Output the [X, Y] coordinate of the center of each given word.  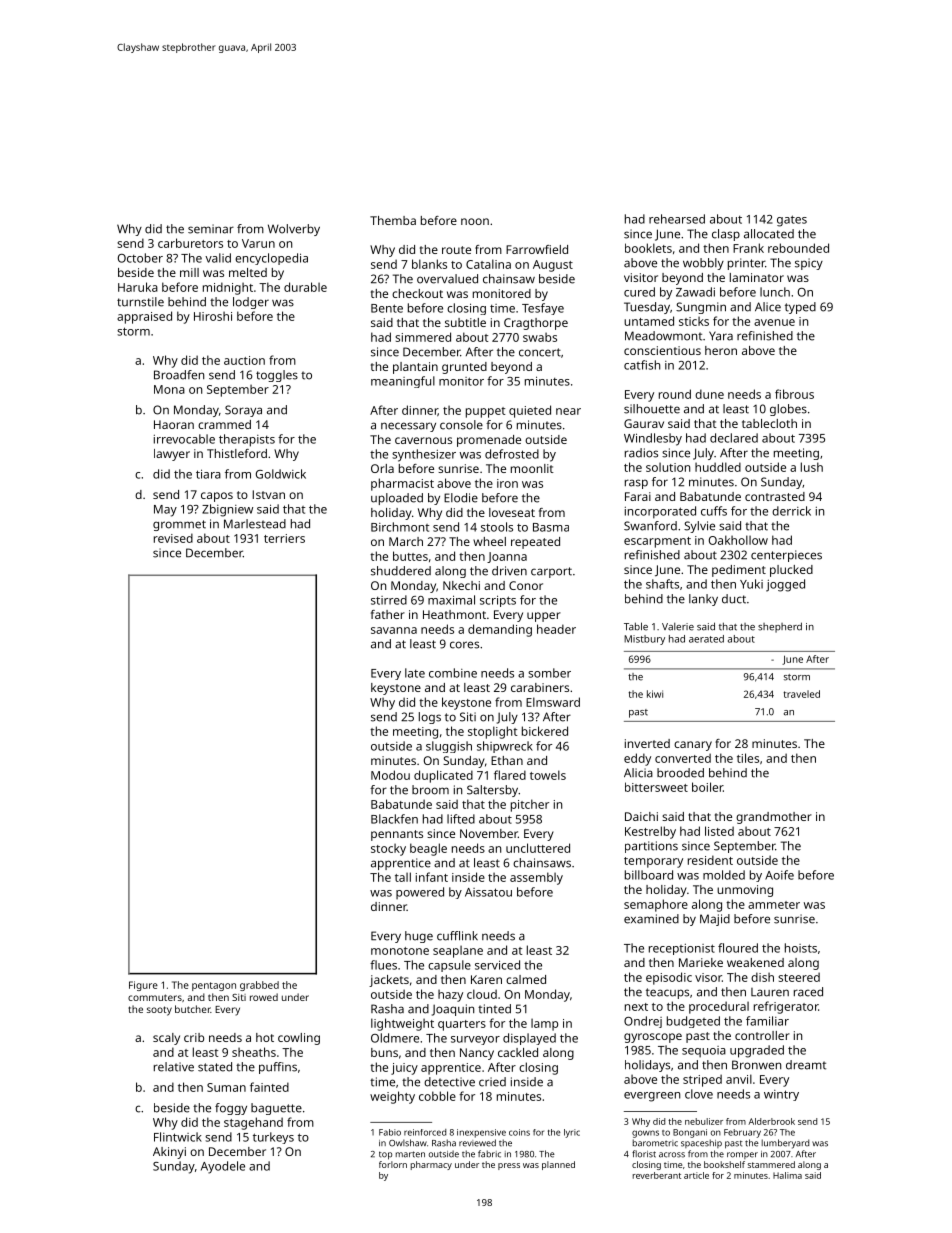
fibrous [794, 394]
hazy [450, 995]
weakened [755, 962]
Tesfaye [543, 309]
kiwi [655, 694]
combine [453, 673]
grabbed [259, 986]
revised [173, 538]
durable [305, 287]
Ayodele [223, 1167]
